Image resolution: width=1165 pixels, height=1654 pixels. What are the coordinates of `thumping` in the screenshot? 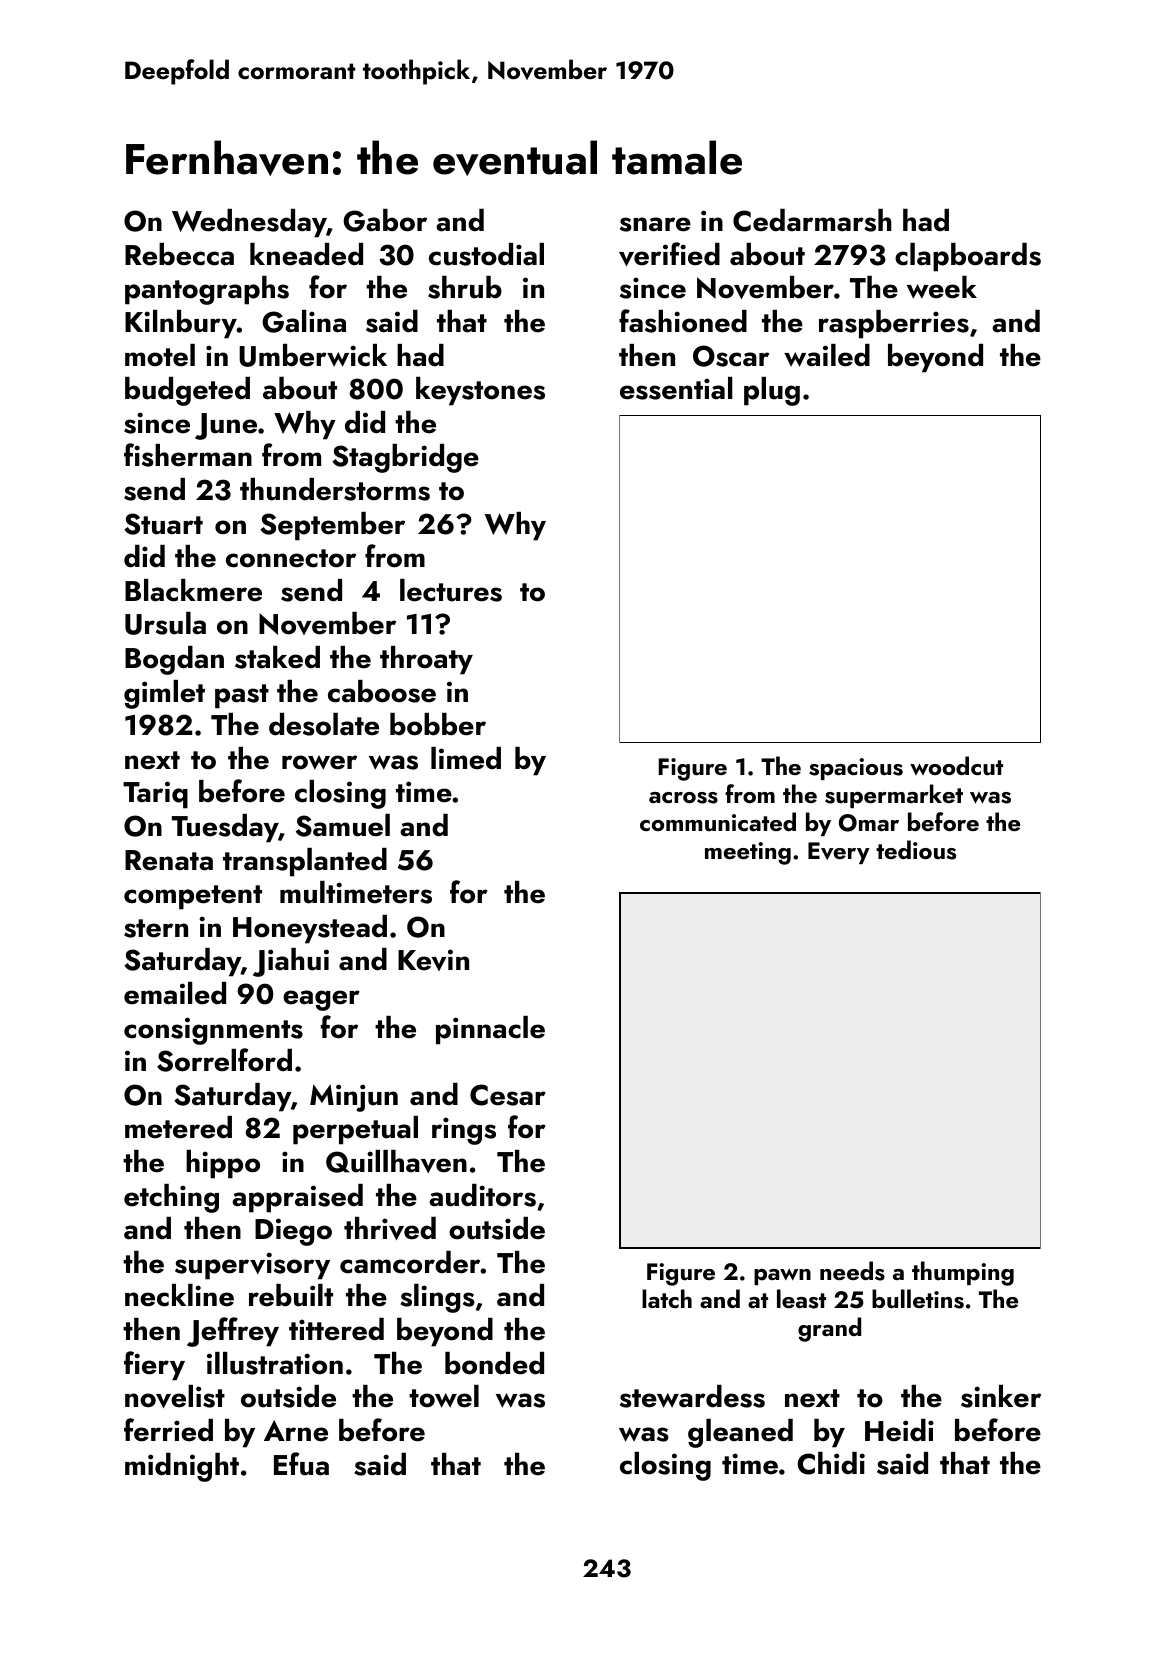 It's located at (963, 1273).
